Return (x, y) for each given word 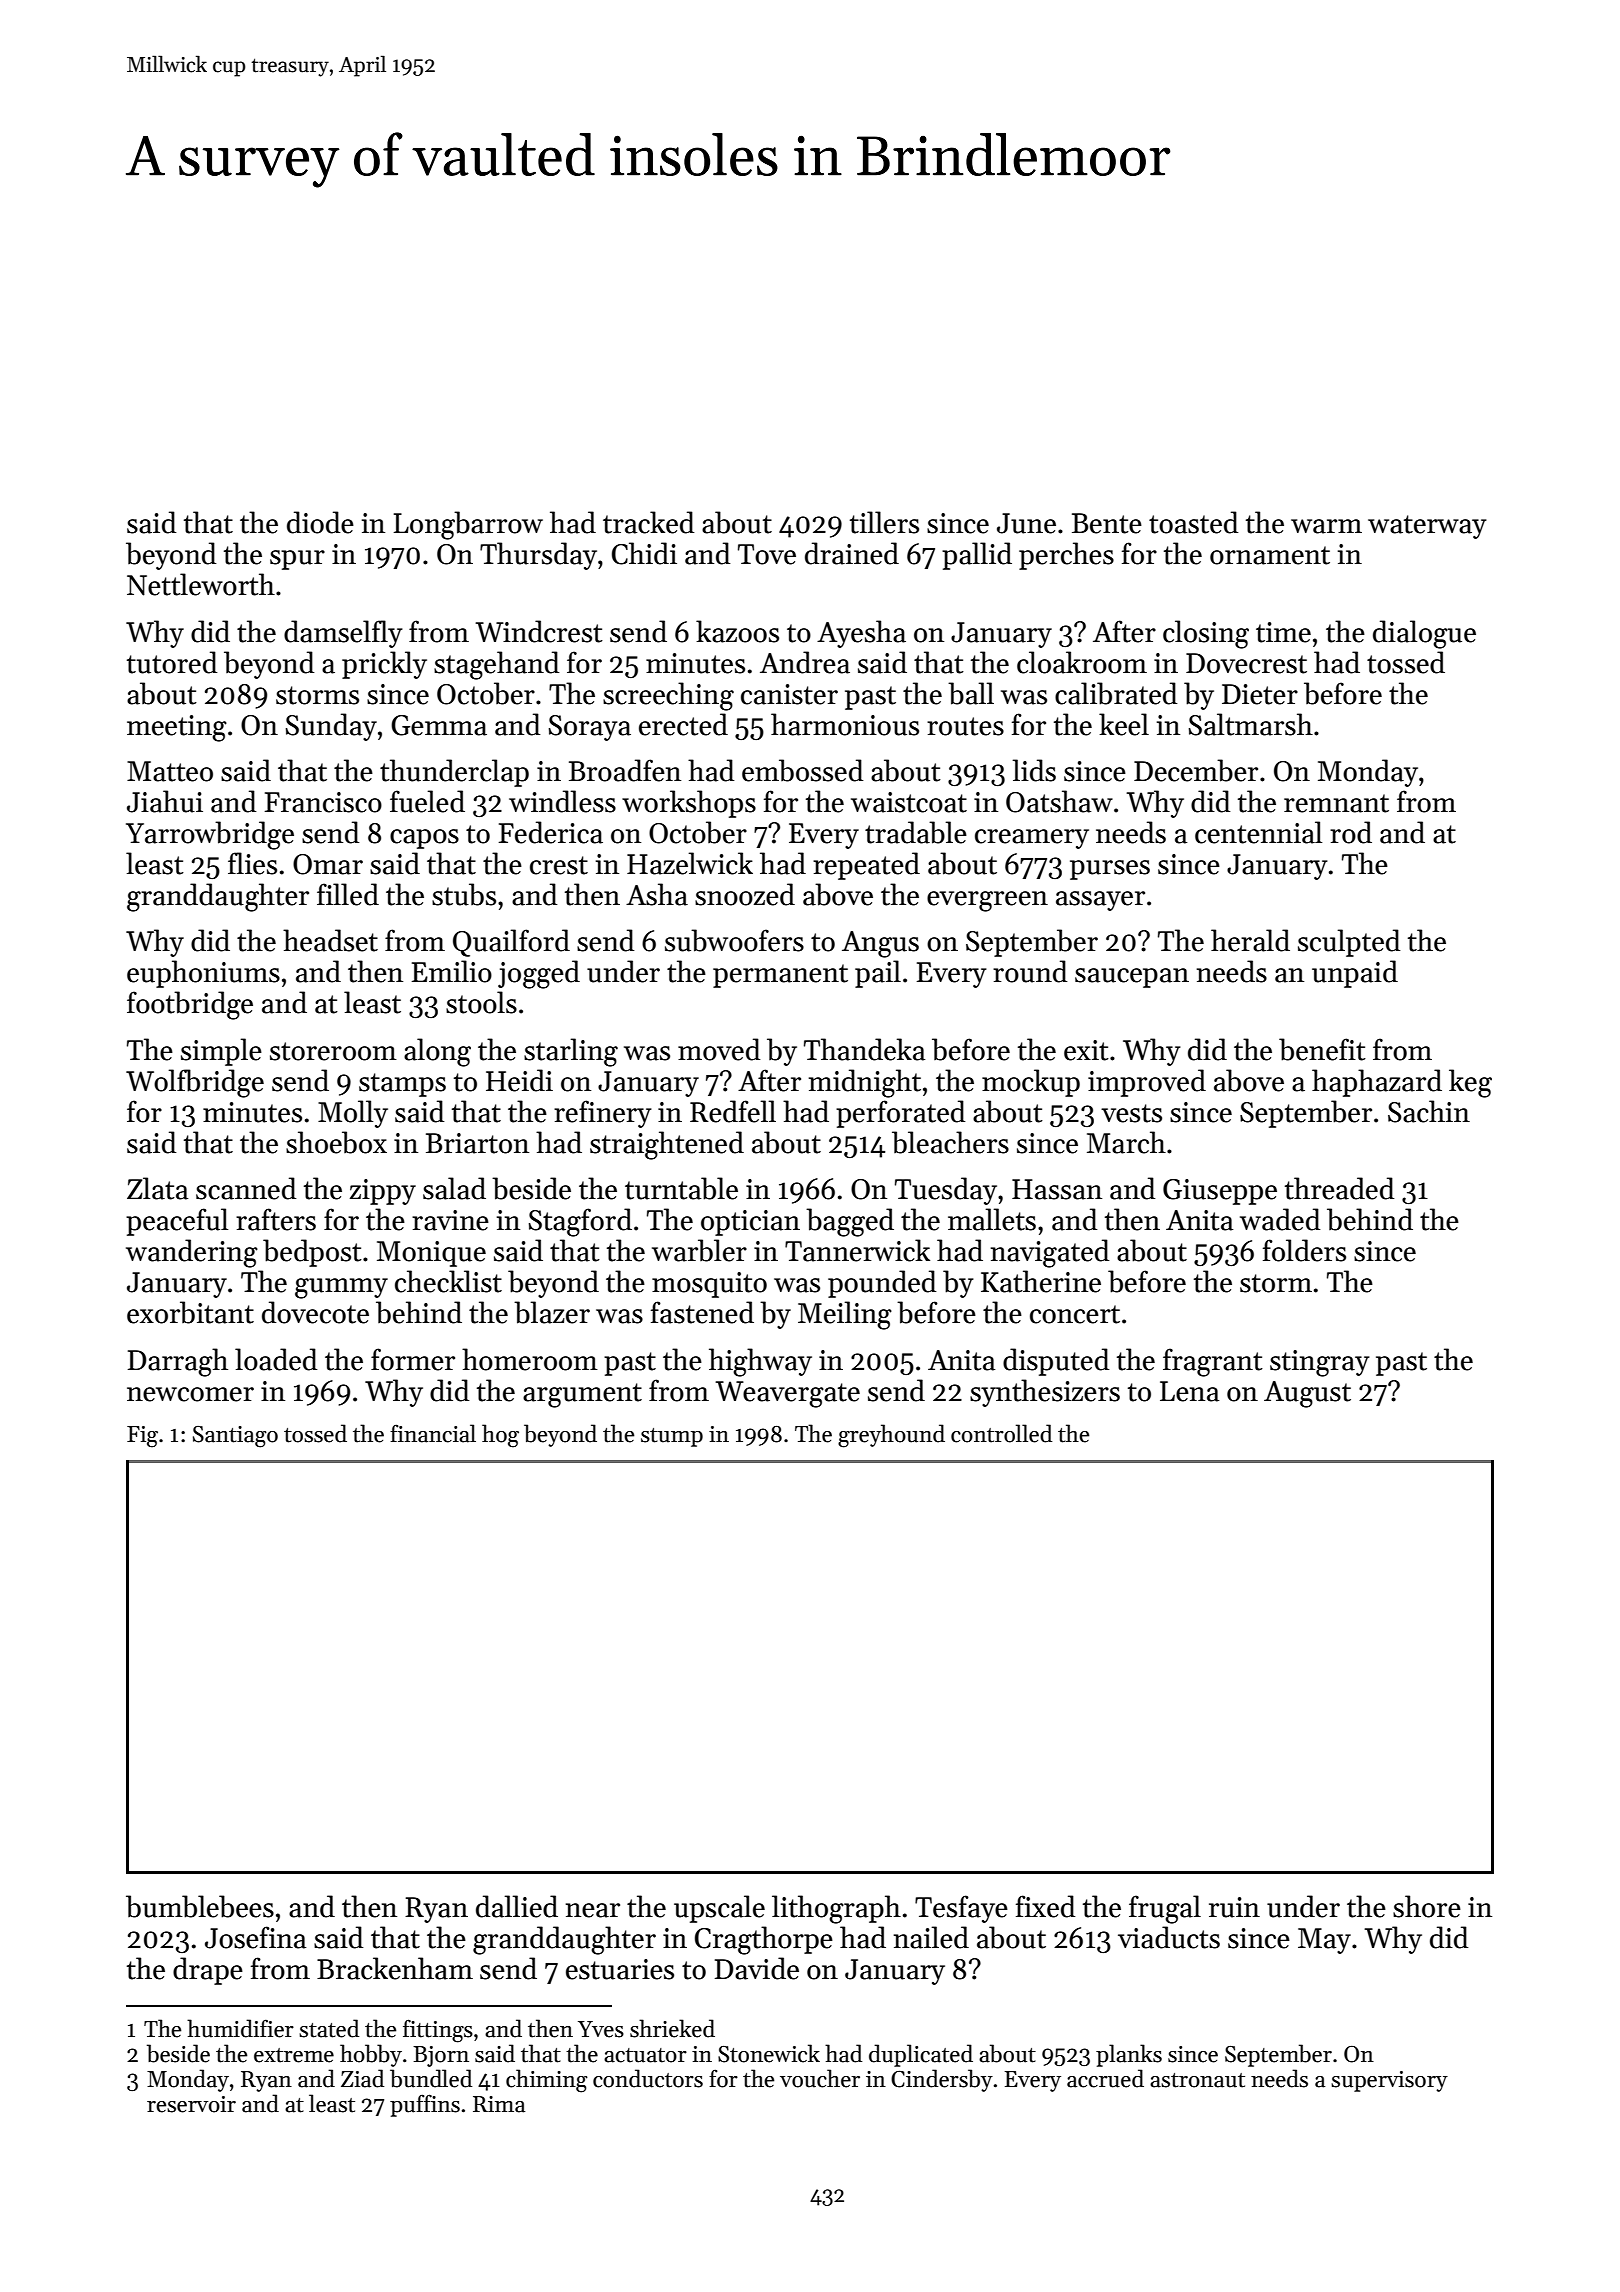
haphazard (1377, 1083)
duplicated (921, 2055)
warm (1326, 526)
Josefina (255, 1937)
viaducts (1169, 1937)
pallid (977, 556)
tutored (172, 662)
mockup (1031, 1083)
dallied (517, 1906)
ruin (1234, 1907)
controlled (1001, 1433)
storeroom (333, 1051)
